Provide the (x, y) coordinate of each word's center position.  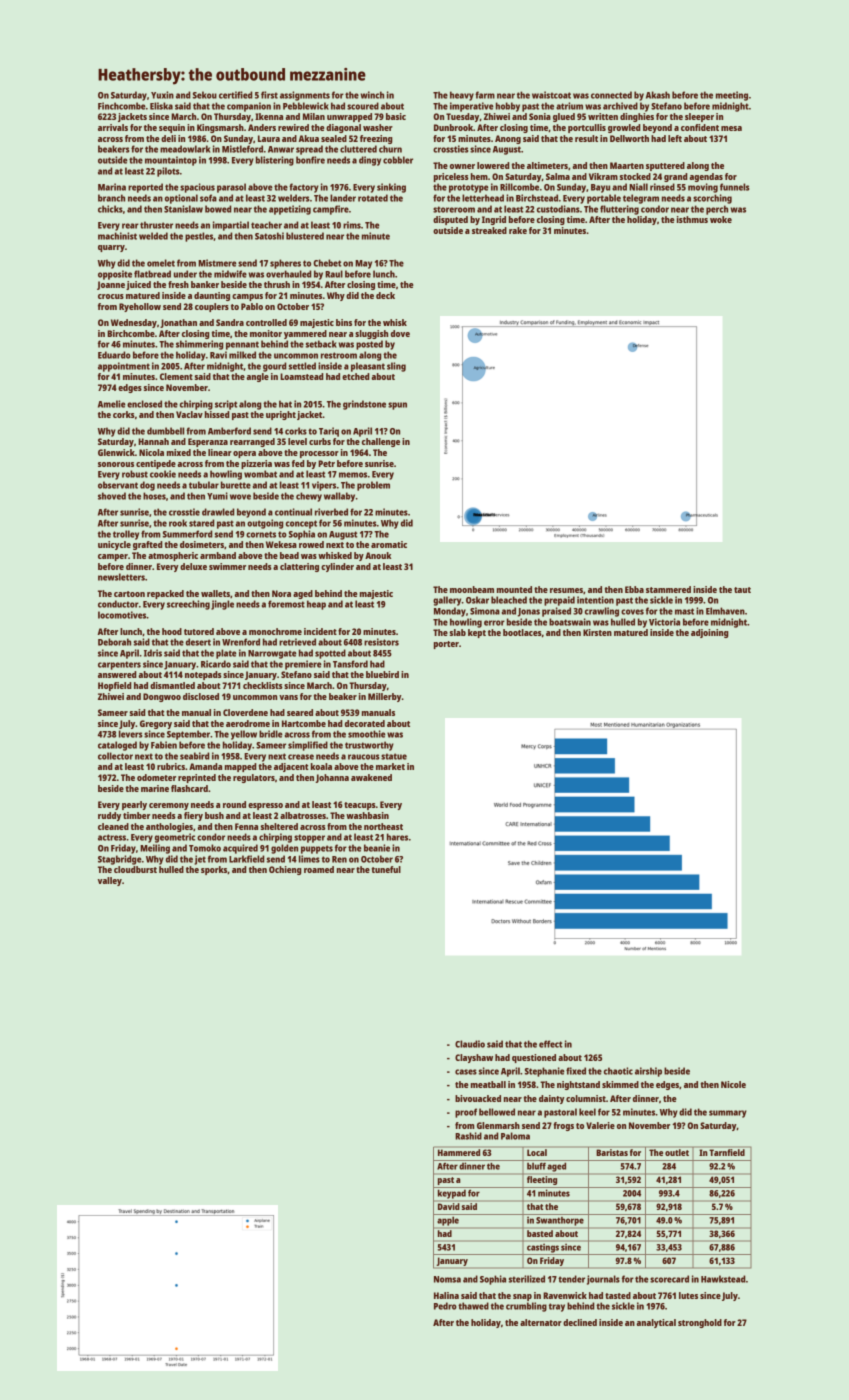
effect (550, 1044)
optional (181, 199)
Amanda (205, 766)
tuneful (386, 869)
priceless (451, 177)
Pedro (445, 1306)
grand (675, 177)
